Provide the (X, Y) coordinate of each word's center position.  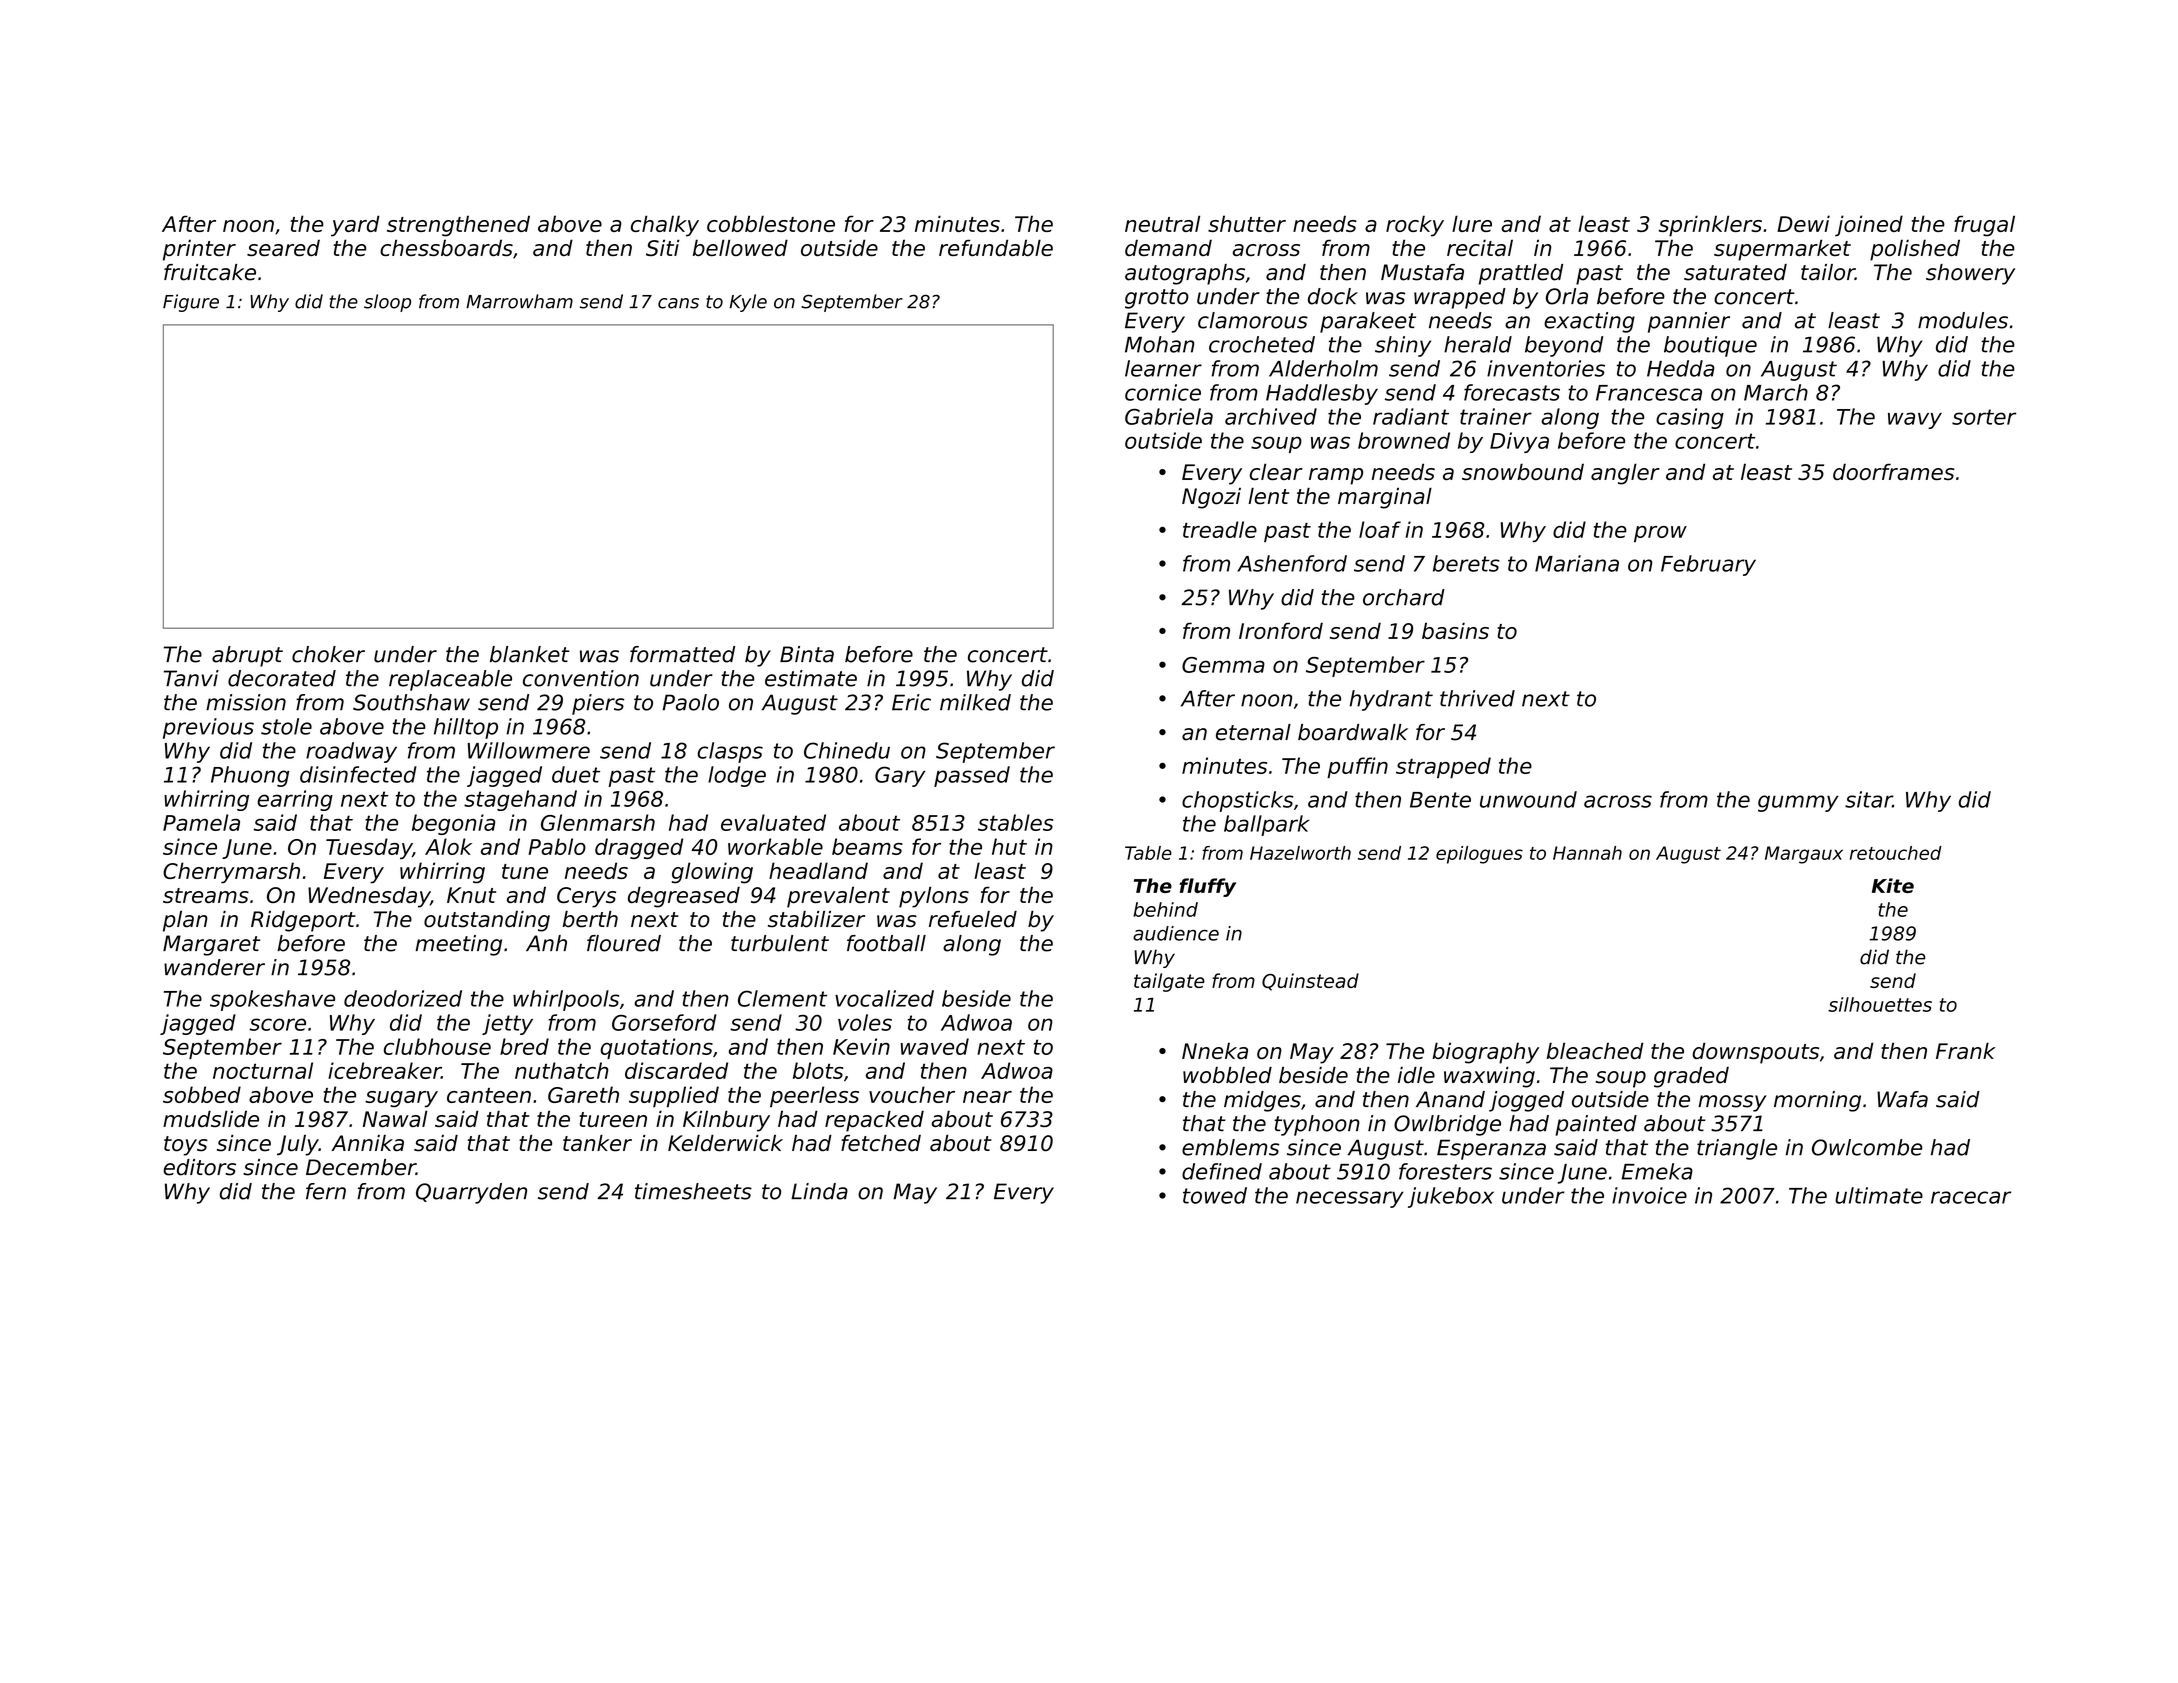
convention (581, 678)
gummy (1798, 803)
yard (355, 226)
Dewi (1803, 223)
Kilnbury (726, 1121)
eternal (1253, 732)
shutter (1247, 223)
